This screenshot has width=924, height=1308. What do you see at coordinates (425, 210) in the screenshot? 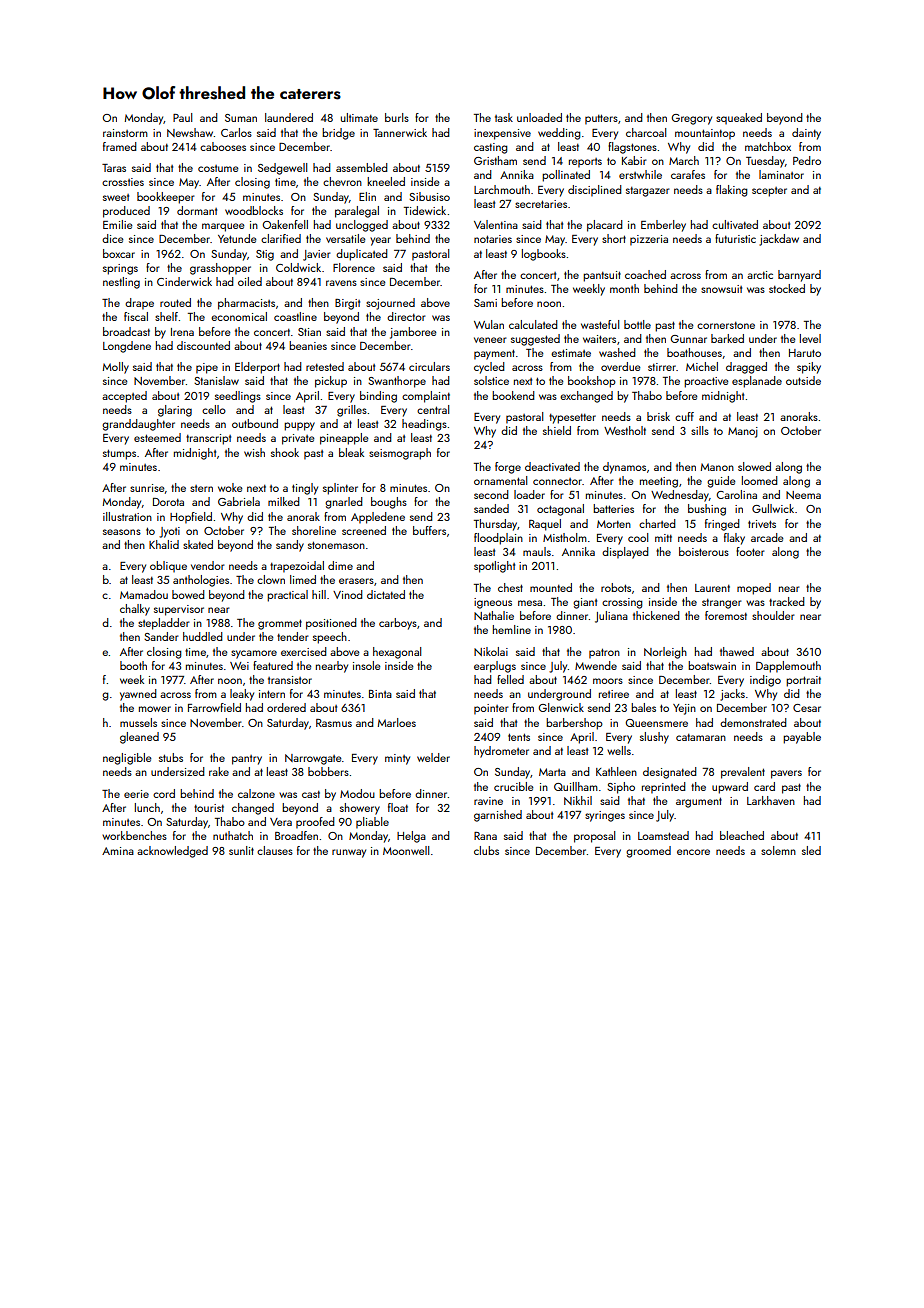
I see `Tidewick` at bounding box center [425, 210].
